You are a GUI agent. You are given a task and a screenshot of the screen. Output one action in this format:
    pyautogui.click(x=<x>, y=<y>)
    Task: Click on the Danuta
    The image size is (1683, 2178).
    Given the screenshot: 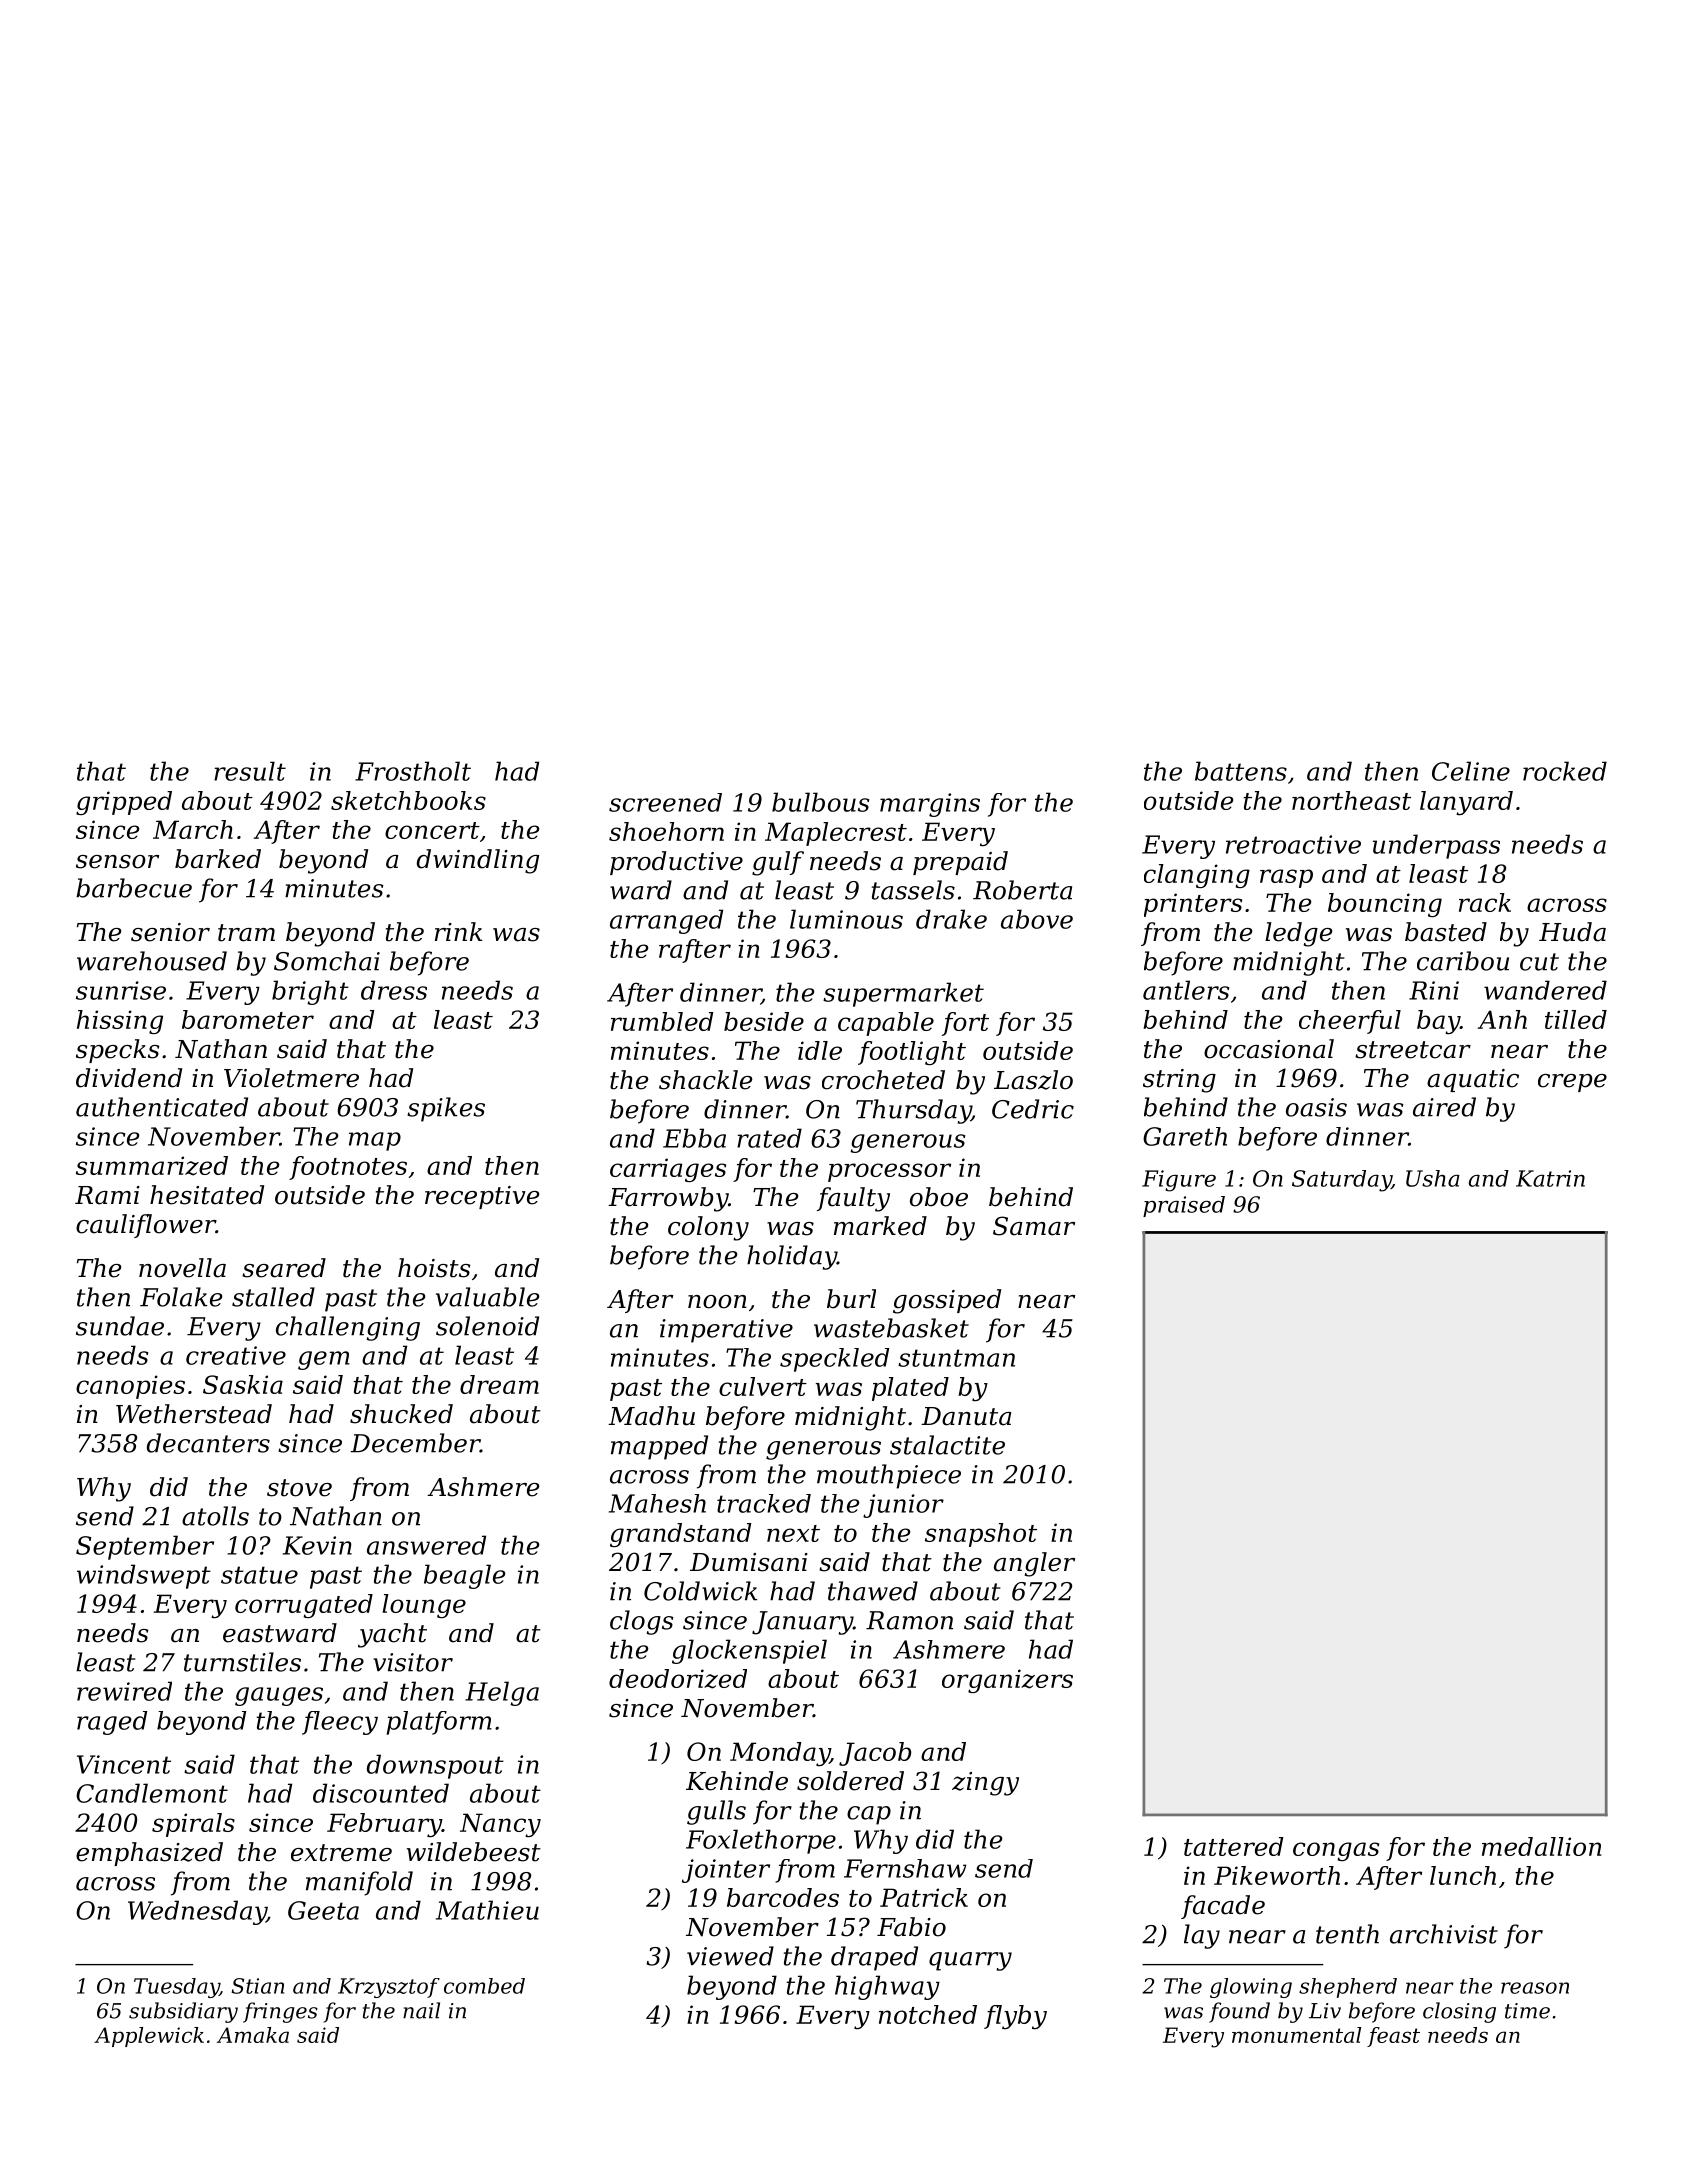 What is the action you would take?
    pyautogui.click(x=966, y=1416)
